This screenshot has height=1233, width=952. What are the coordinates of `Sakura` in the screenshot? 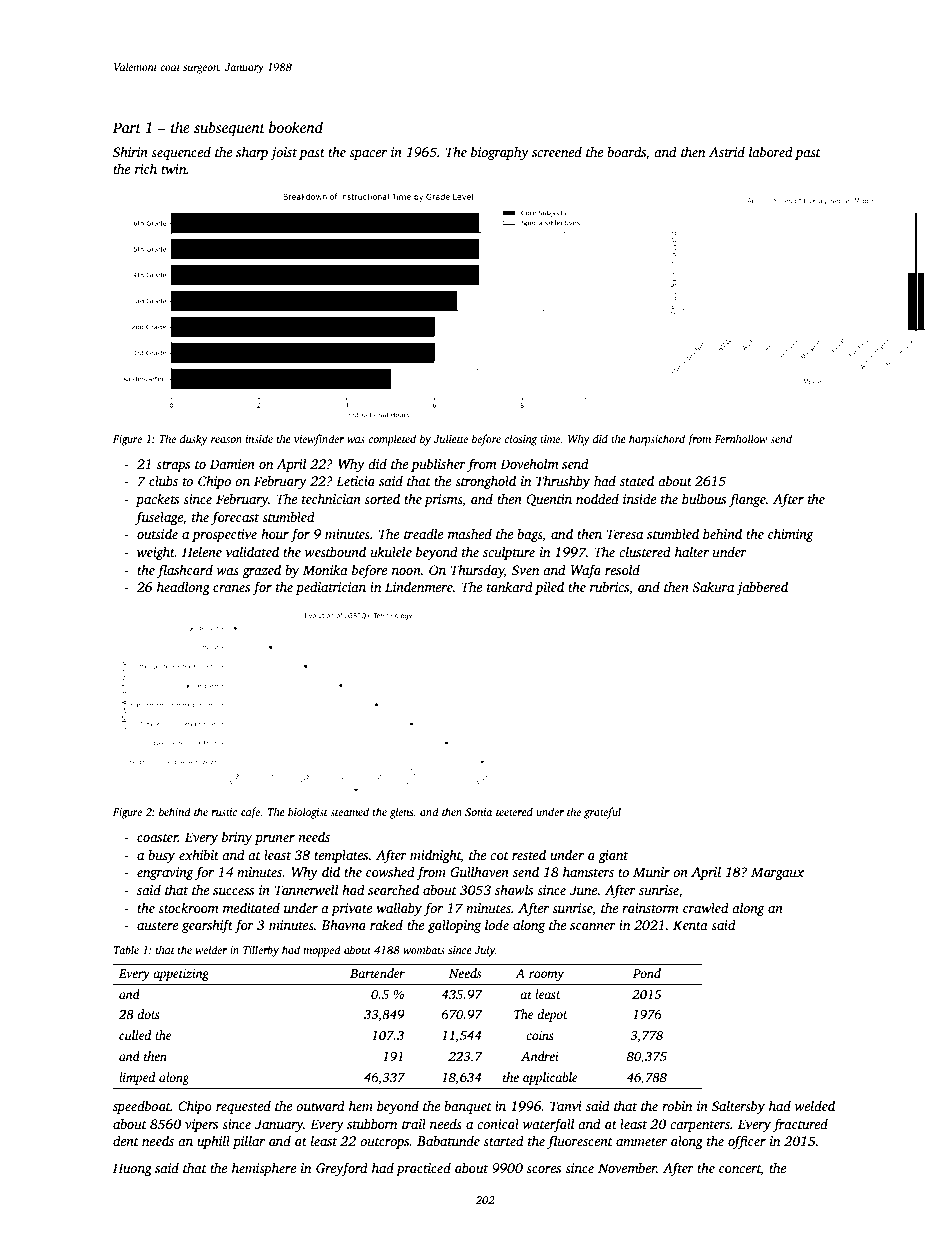 It's located at (713, 586).
